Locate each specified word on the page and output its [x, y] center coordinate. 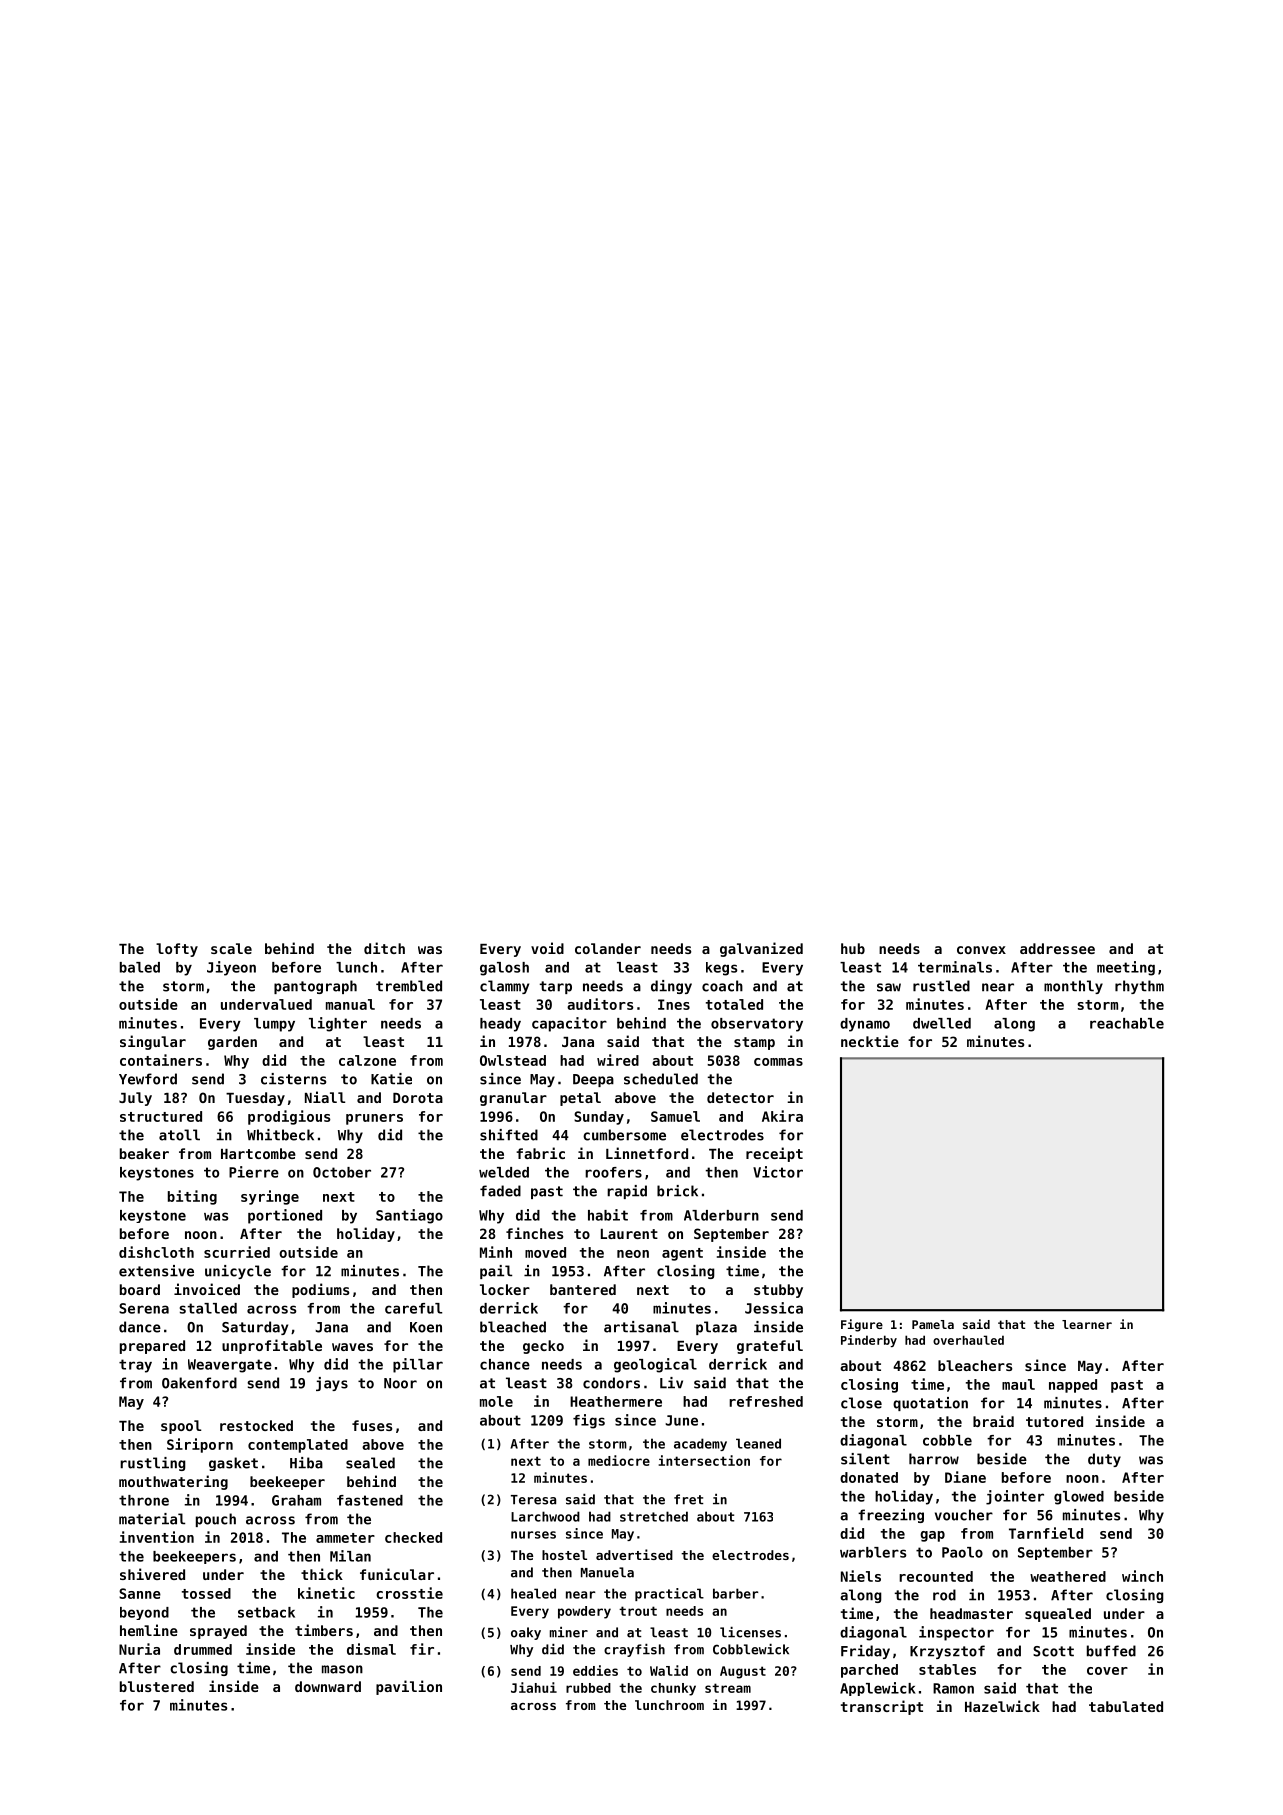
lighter [338, 1024]
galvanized [761, 949]
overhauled [968, 1340]
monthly [1073, 987]
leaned [758, 1443]
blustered [157, 1686]
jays [332, 1384]
